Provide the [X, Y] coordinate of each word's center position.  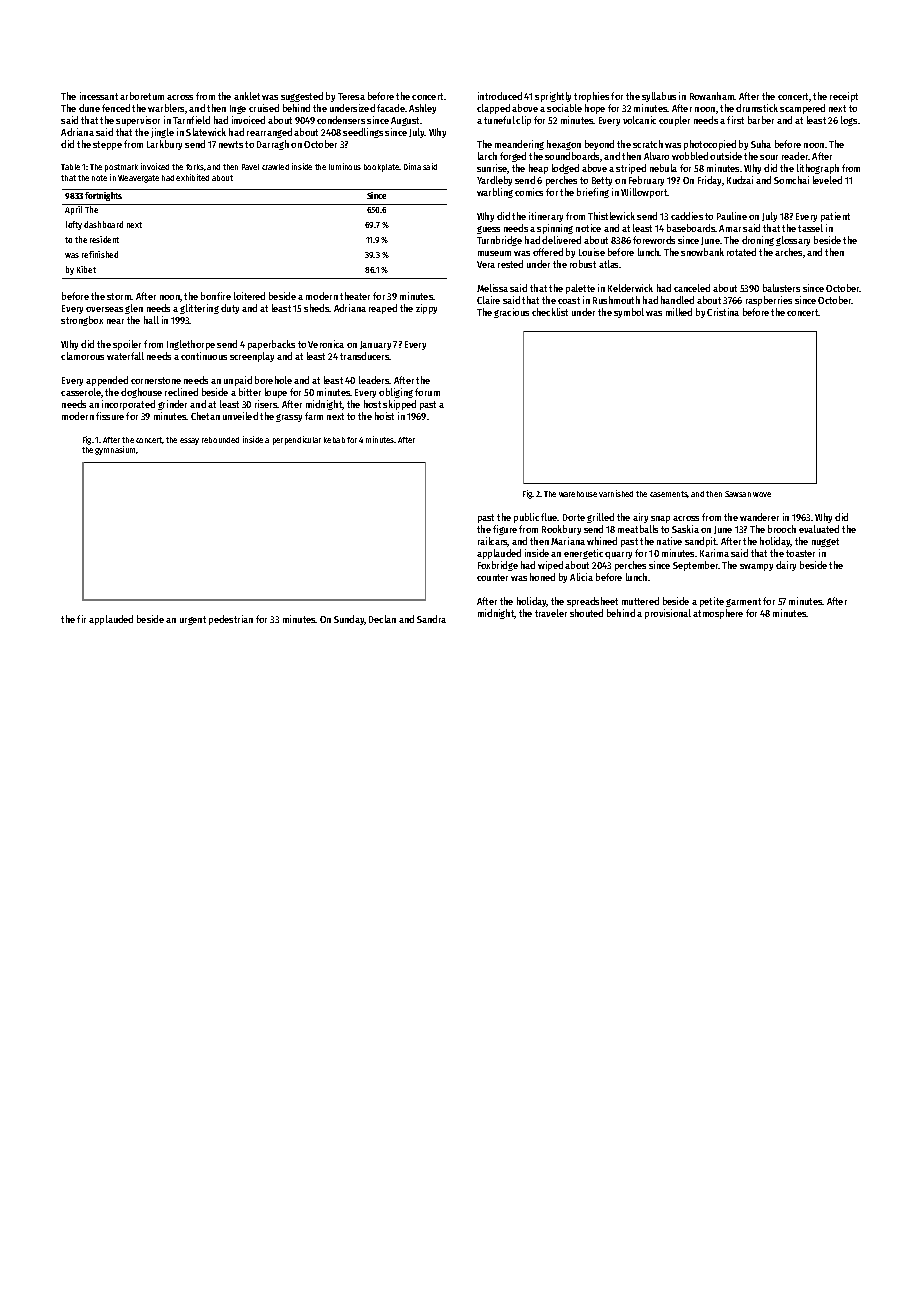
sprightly [553, 97]
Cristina [723, 312]
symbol [629, 313]
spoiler [127, 345]
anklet [247, 96]
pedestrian [231, 620]
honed [542, 577]
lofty [74, 225]
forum [427, 392]
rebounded [220, 440]
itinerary [546, 217]
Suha [761, 144]
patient [835, 217]
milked [679, 312]
